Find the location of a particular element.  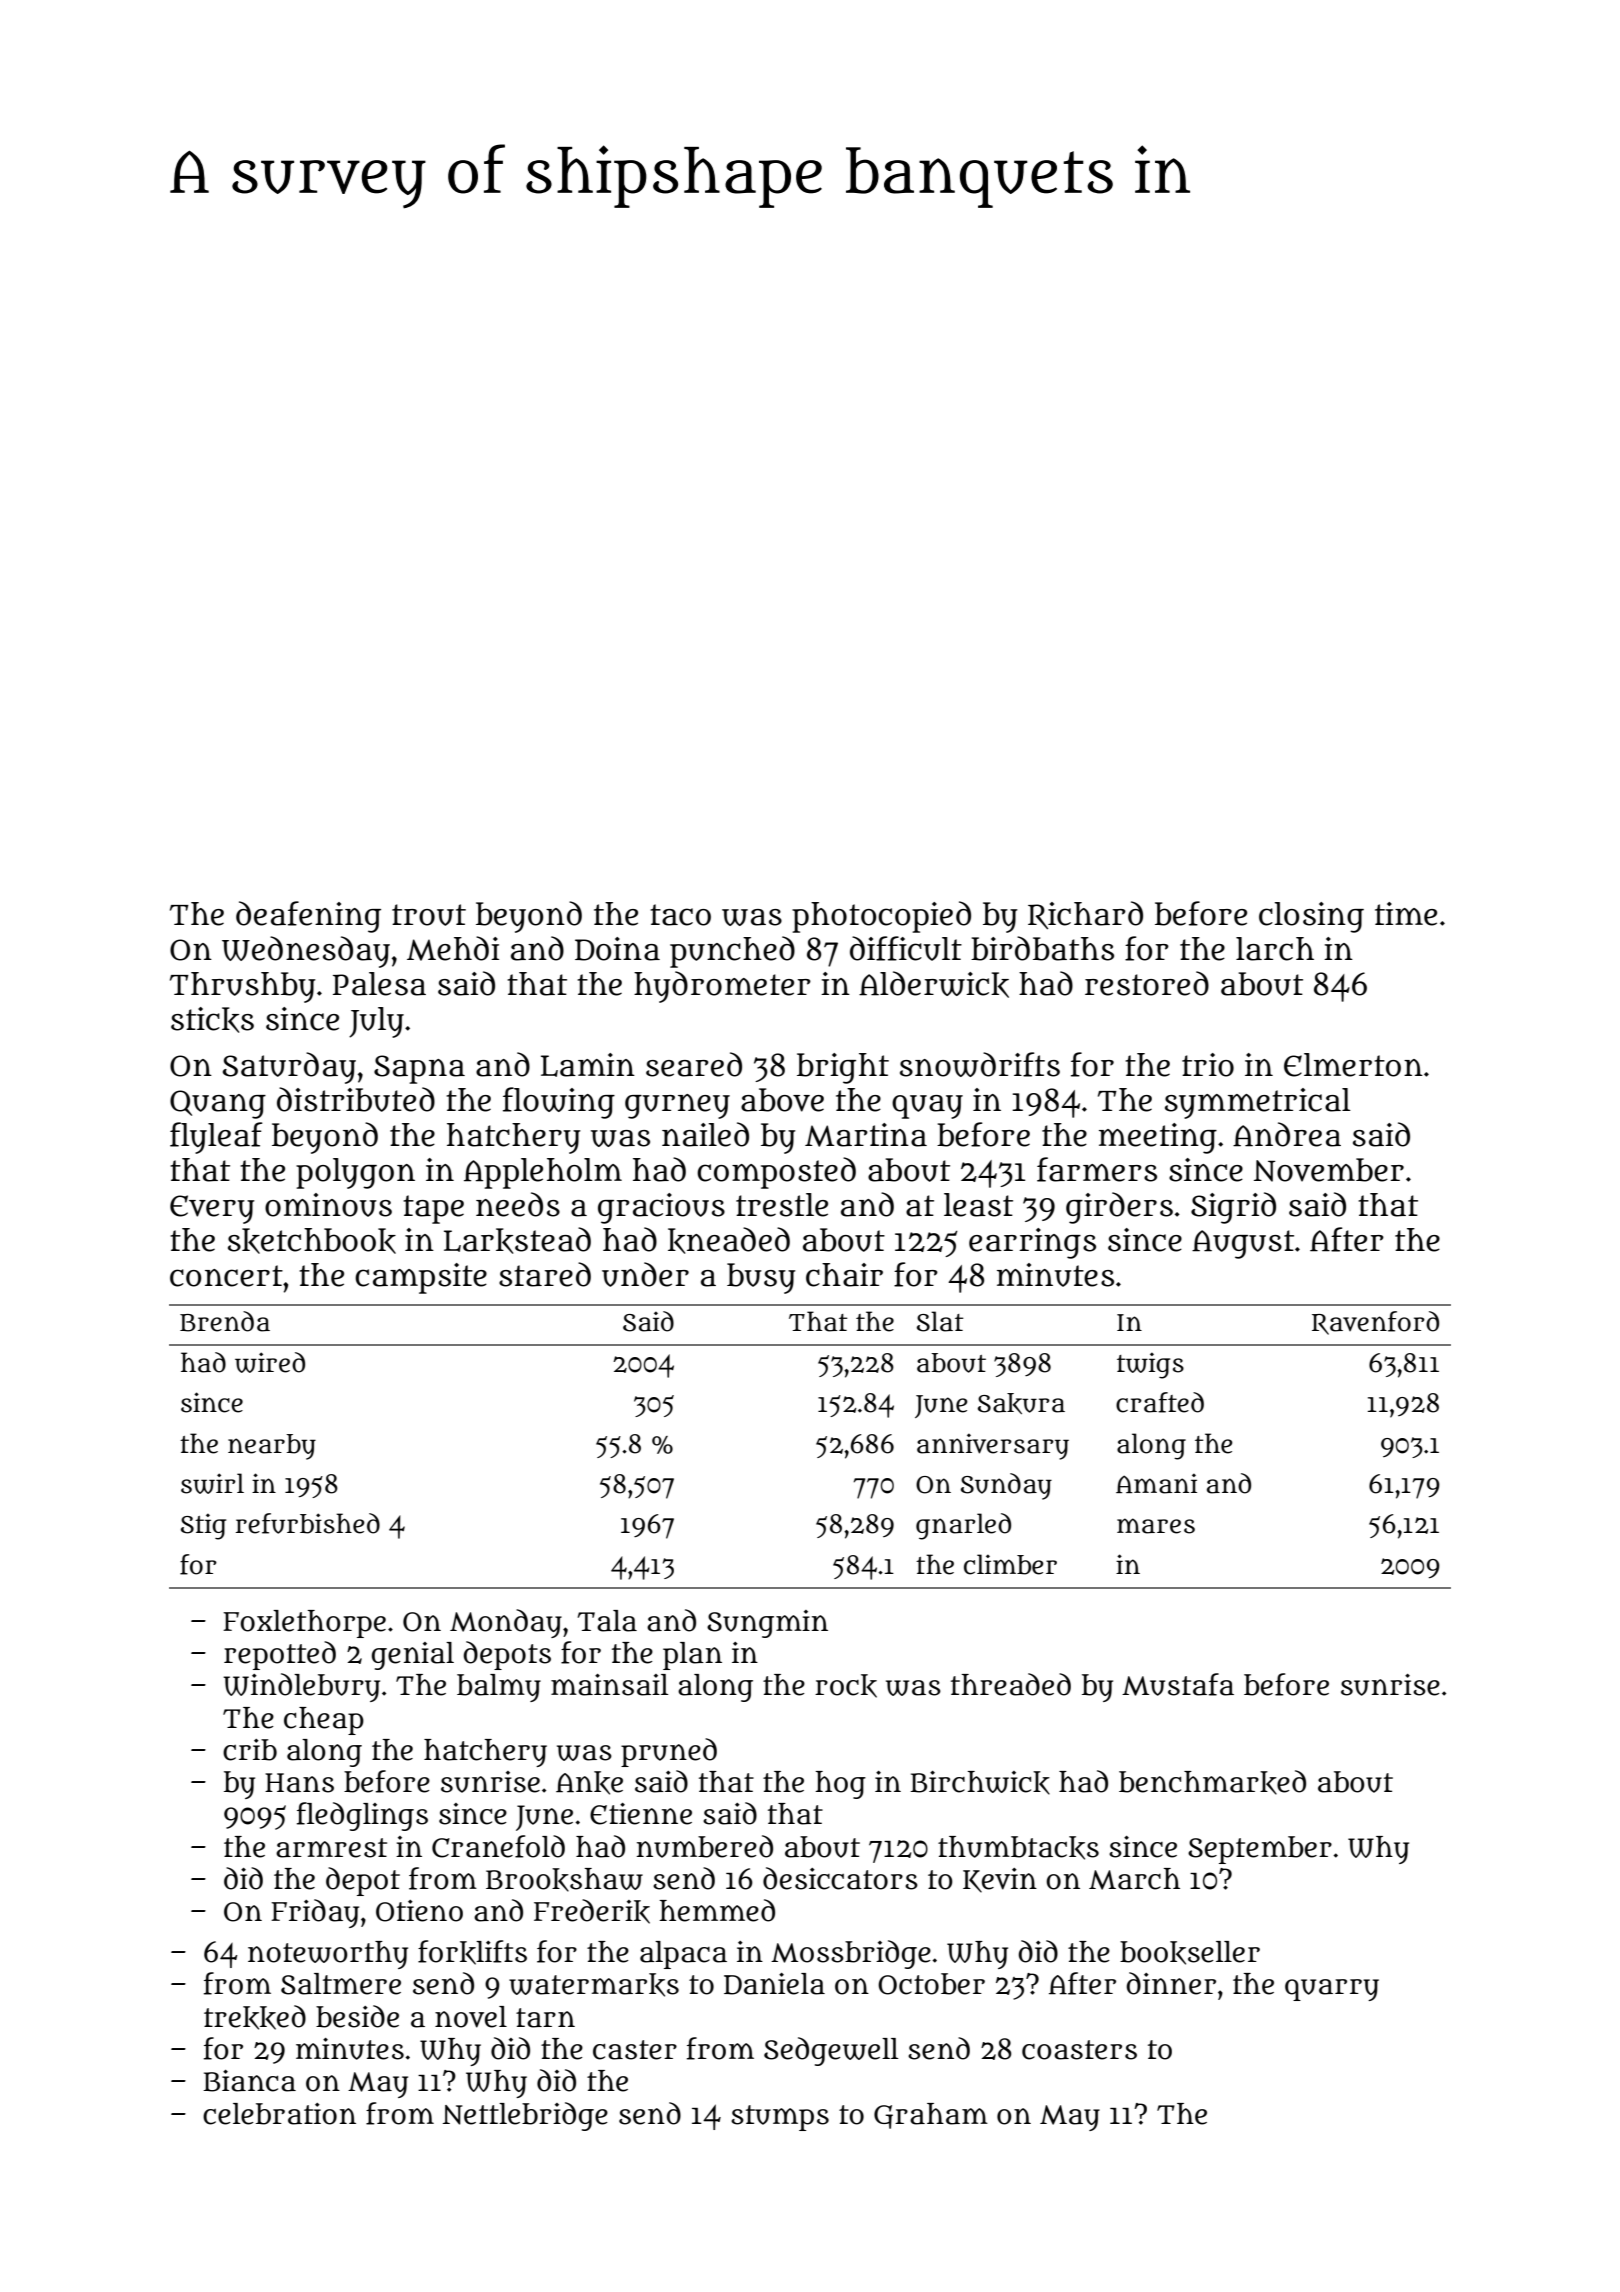

photocopied is located at coordinates (881, 917).
